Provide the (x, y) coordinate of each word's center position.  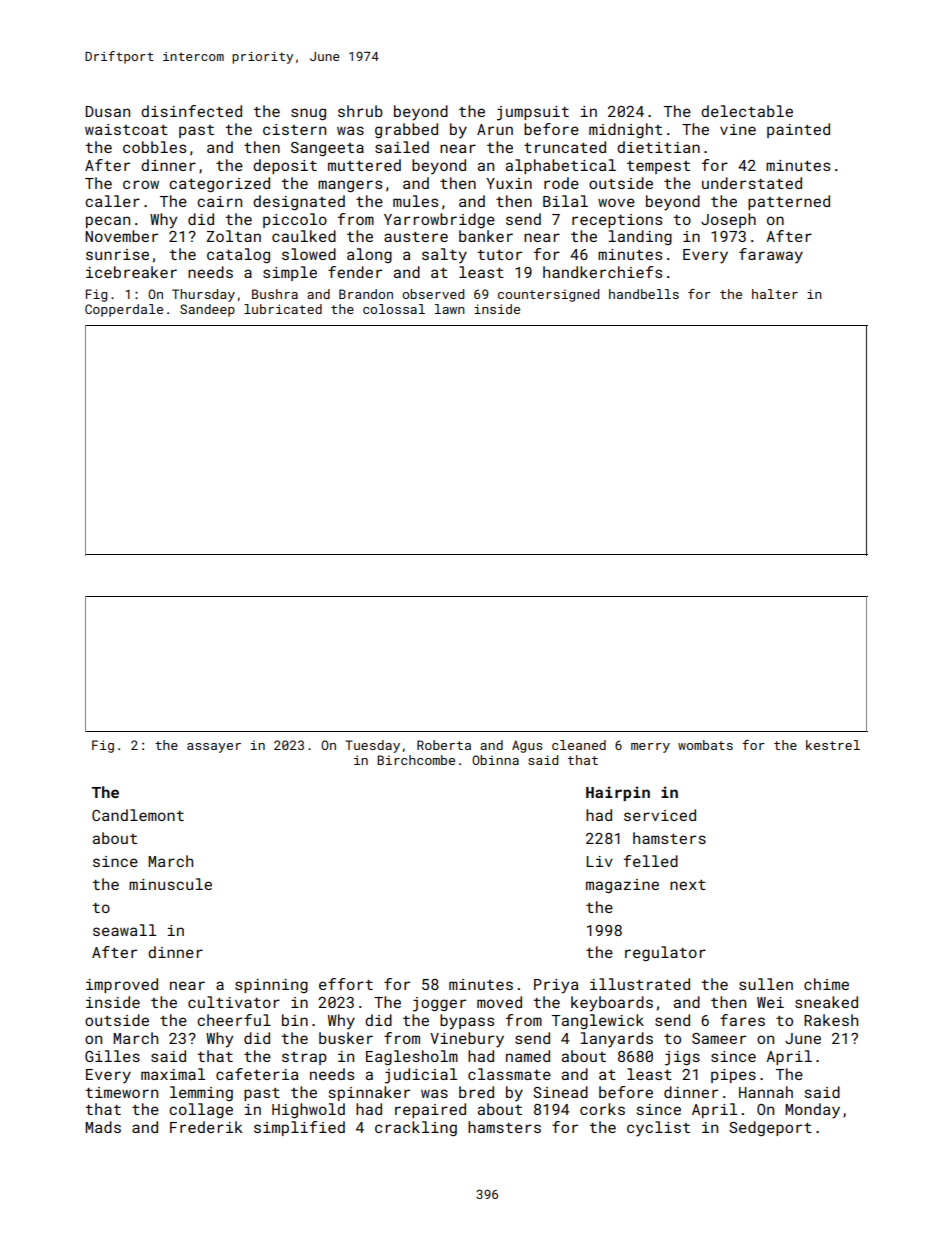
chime (826, 984)
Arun (495, 129)
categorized (219, 184)
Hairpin (618, 793)
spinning (271, 986)
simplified (299, 1128)
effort (346, 984)
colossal (394, 309)
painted (798, 130)
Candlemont (138, 815)
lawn (450, 309)
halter (775, 294)
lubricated (283, 309)
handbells (644, 294)
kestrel (833, 745)
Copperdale (124, 310)
